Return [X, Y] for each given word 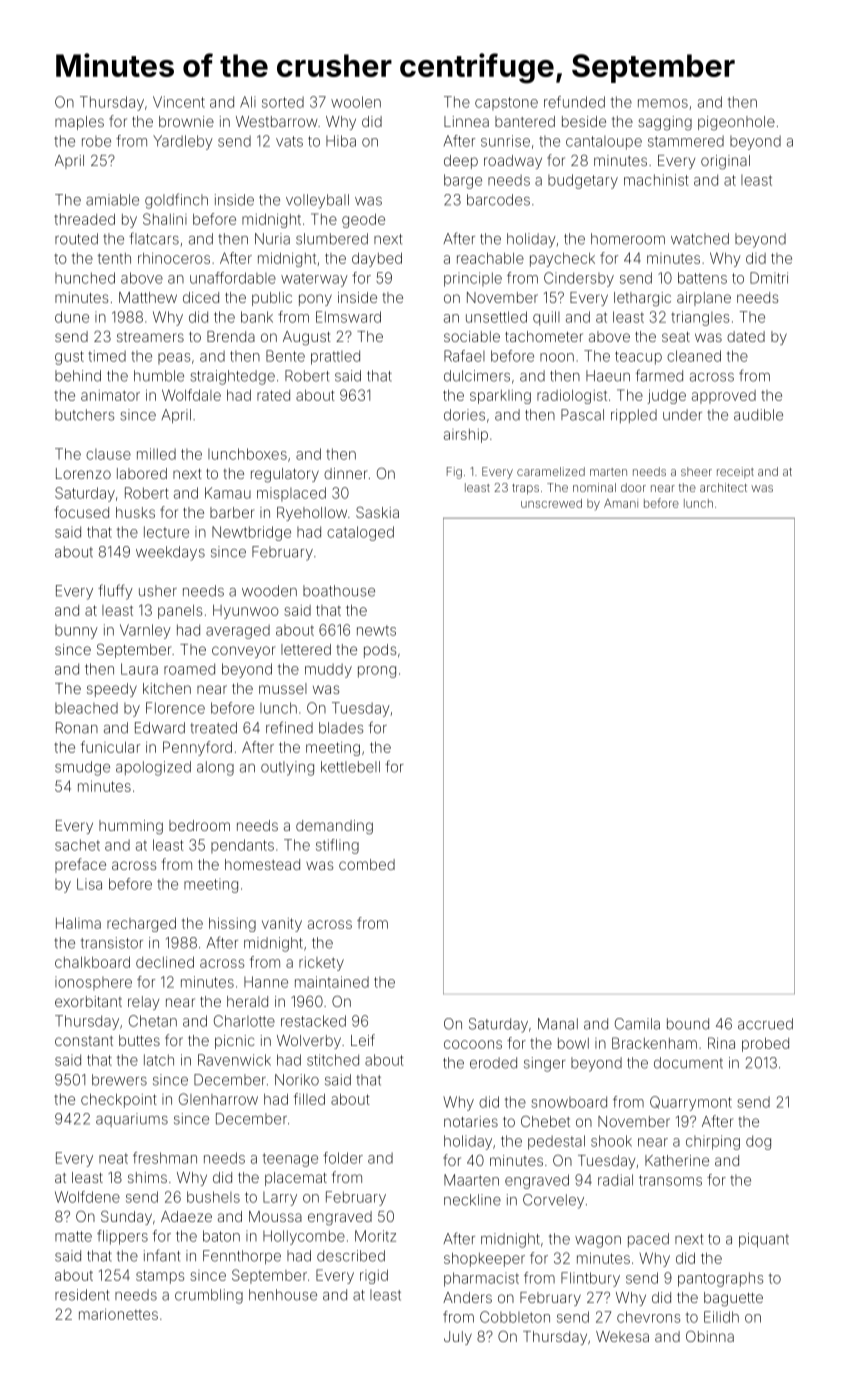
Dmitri [769, 278]
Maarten [471, 1180]
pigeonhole [736, 123]
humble [159, 376]
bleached [86, 708]
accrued [765, 1024]
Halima [78, 923]
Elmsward [348, 317]
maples [79, 123]
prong [377, 672]
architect [723, 487]
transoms [670, 1180]
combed [367, 864]
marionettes [118, 1314]
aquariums [132, 1120]
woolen [356, 102]
